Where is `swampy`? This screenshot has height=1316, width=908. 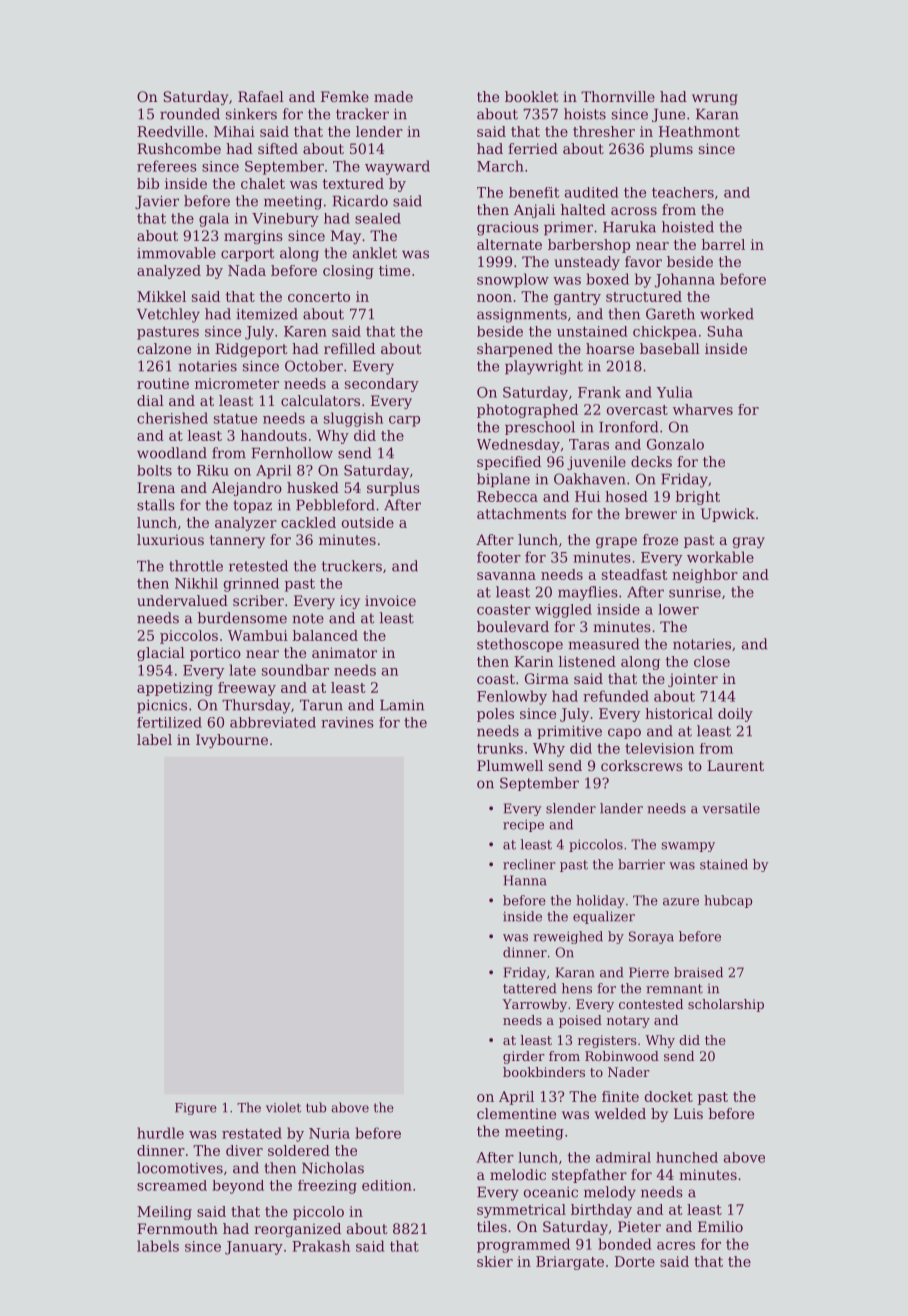
swampy is located at coordinates (688, 847).
